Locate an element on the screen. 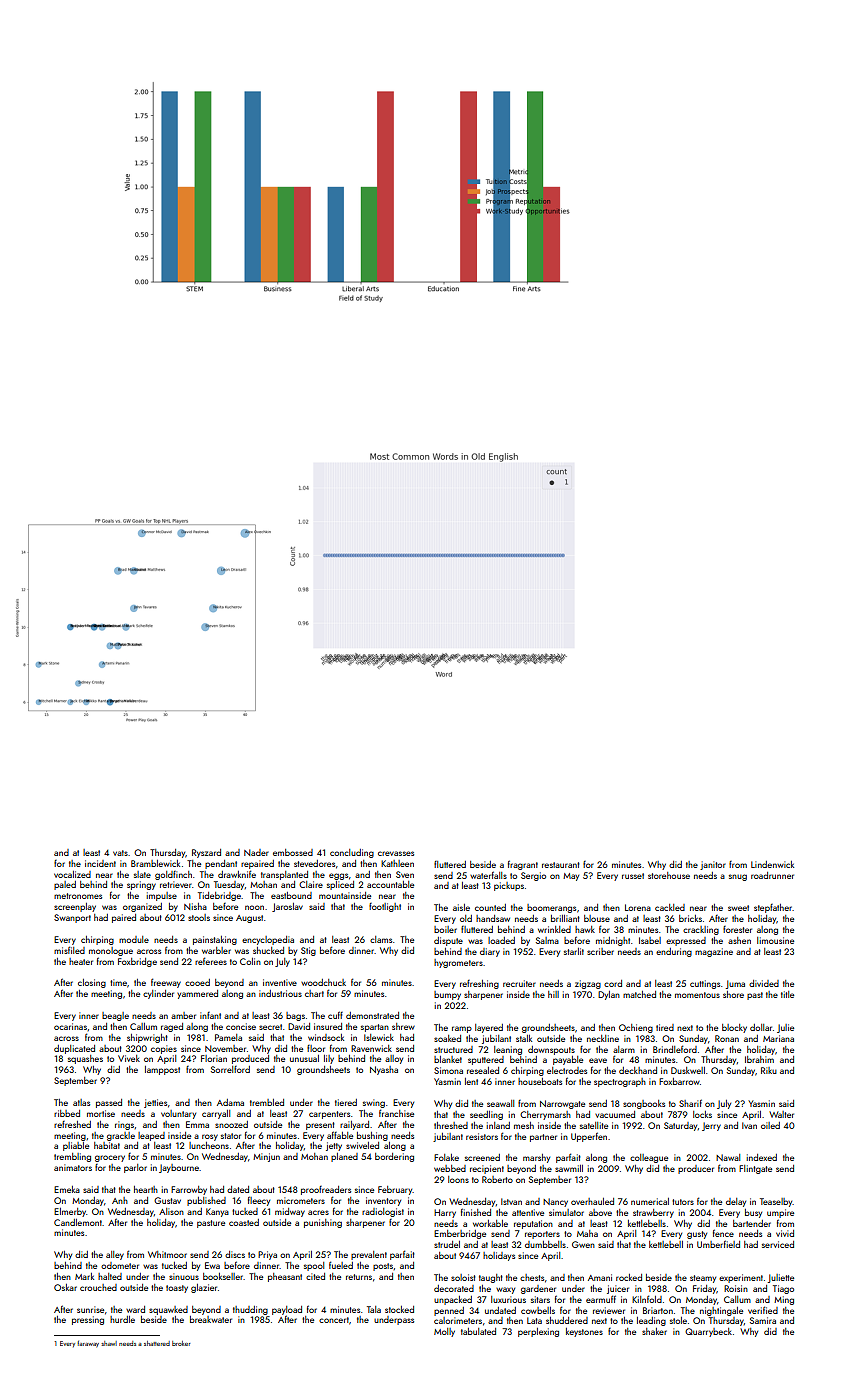  footlight is located at coordinates (385, 907).
